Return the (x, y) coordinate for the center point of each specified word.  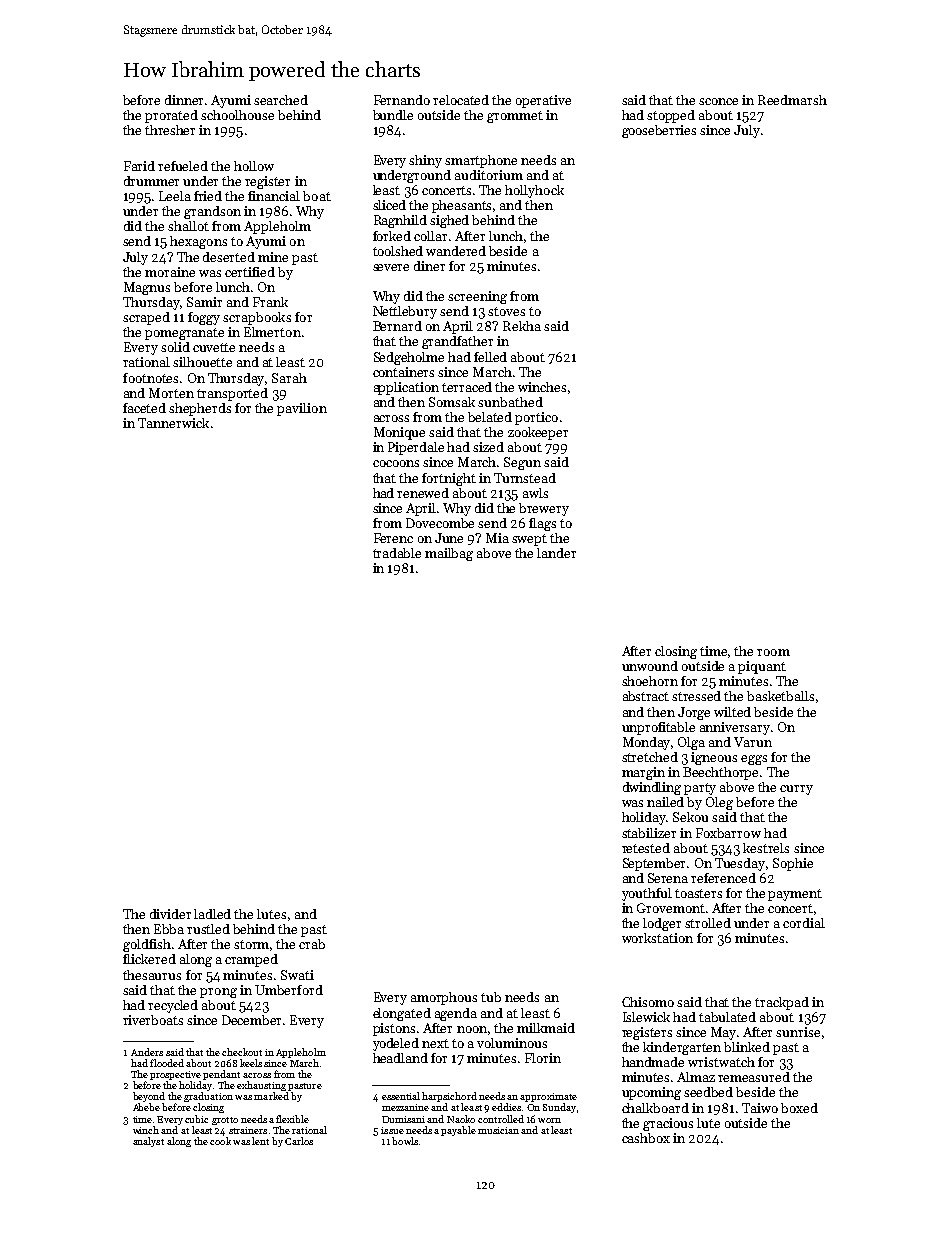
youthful (647, 894)
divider (170, 914)
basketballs (780, 696)
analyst (148, 1142)
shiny (425, 161)
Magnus (147, 288)
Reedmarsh (792, 100)
